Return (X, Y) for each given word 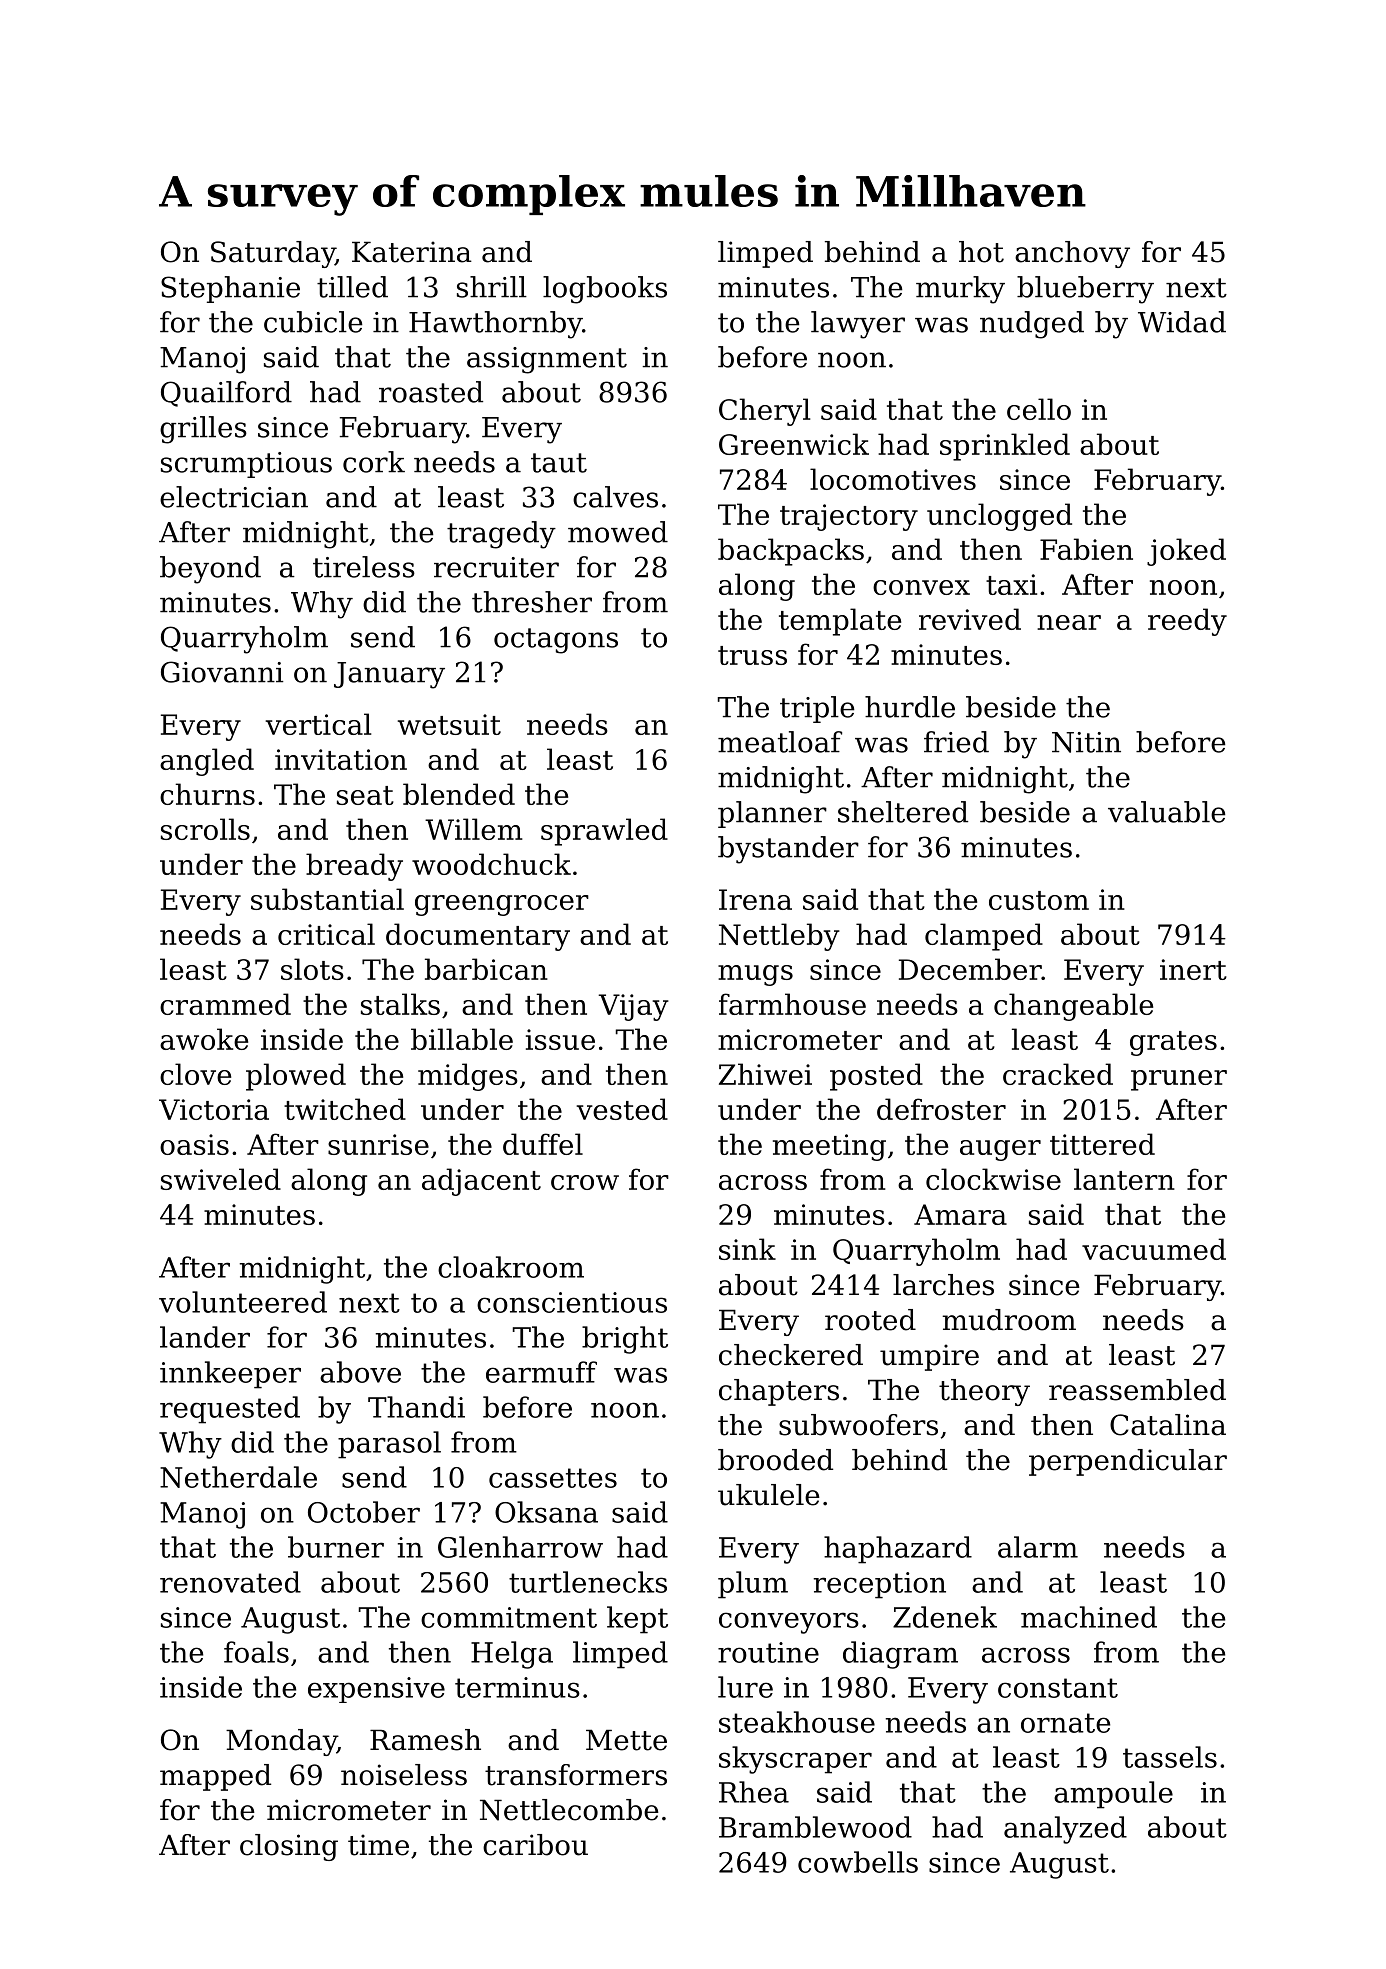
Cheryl (764, 412)
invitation (341, 759)
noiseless (404, 1775)
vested (622, 1109)
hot (981, 252)
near (1069, 622)
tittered (1102, 1144)
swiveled (221, 1179)
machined (1089, 1617)
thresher (532, 602)
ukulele (769, 1495)
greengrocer (502, 905)
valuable (1166, 812)
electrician (234, 497)
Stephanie (230, 289)
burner (336, 1547)
